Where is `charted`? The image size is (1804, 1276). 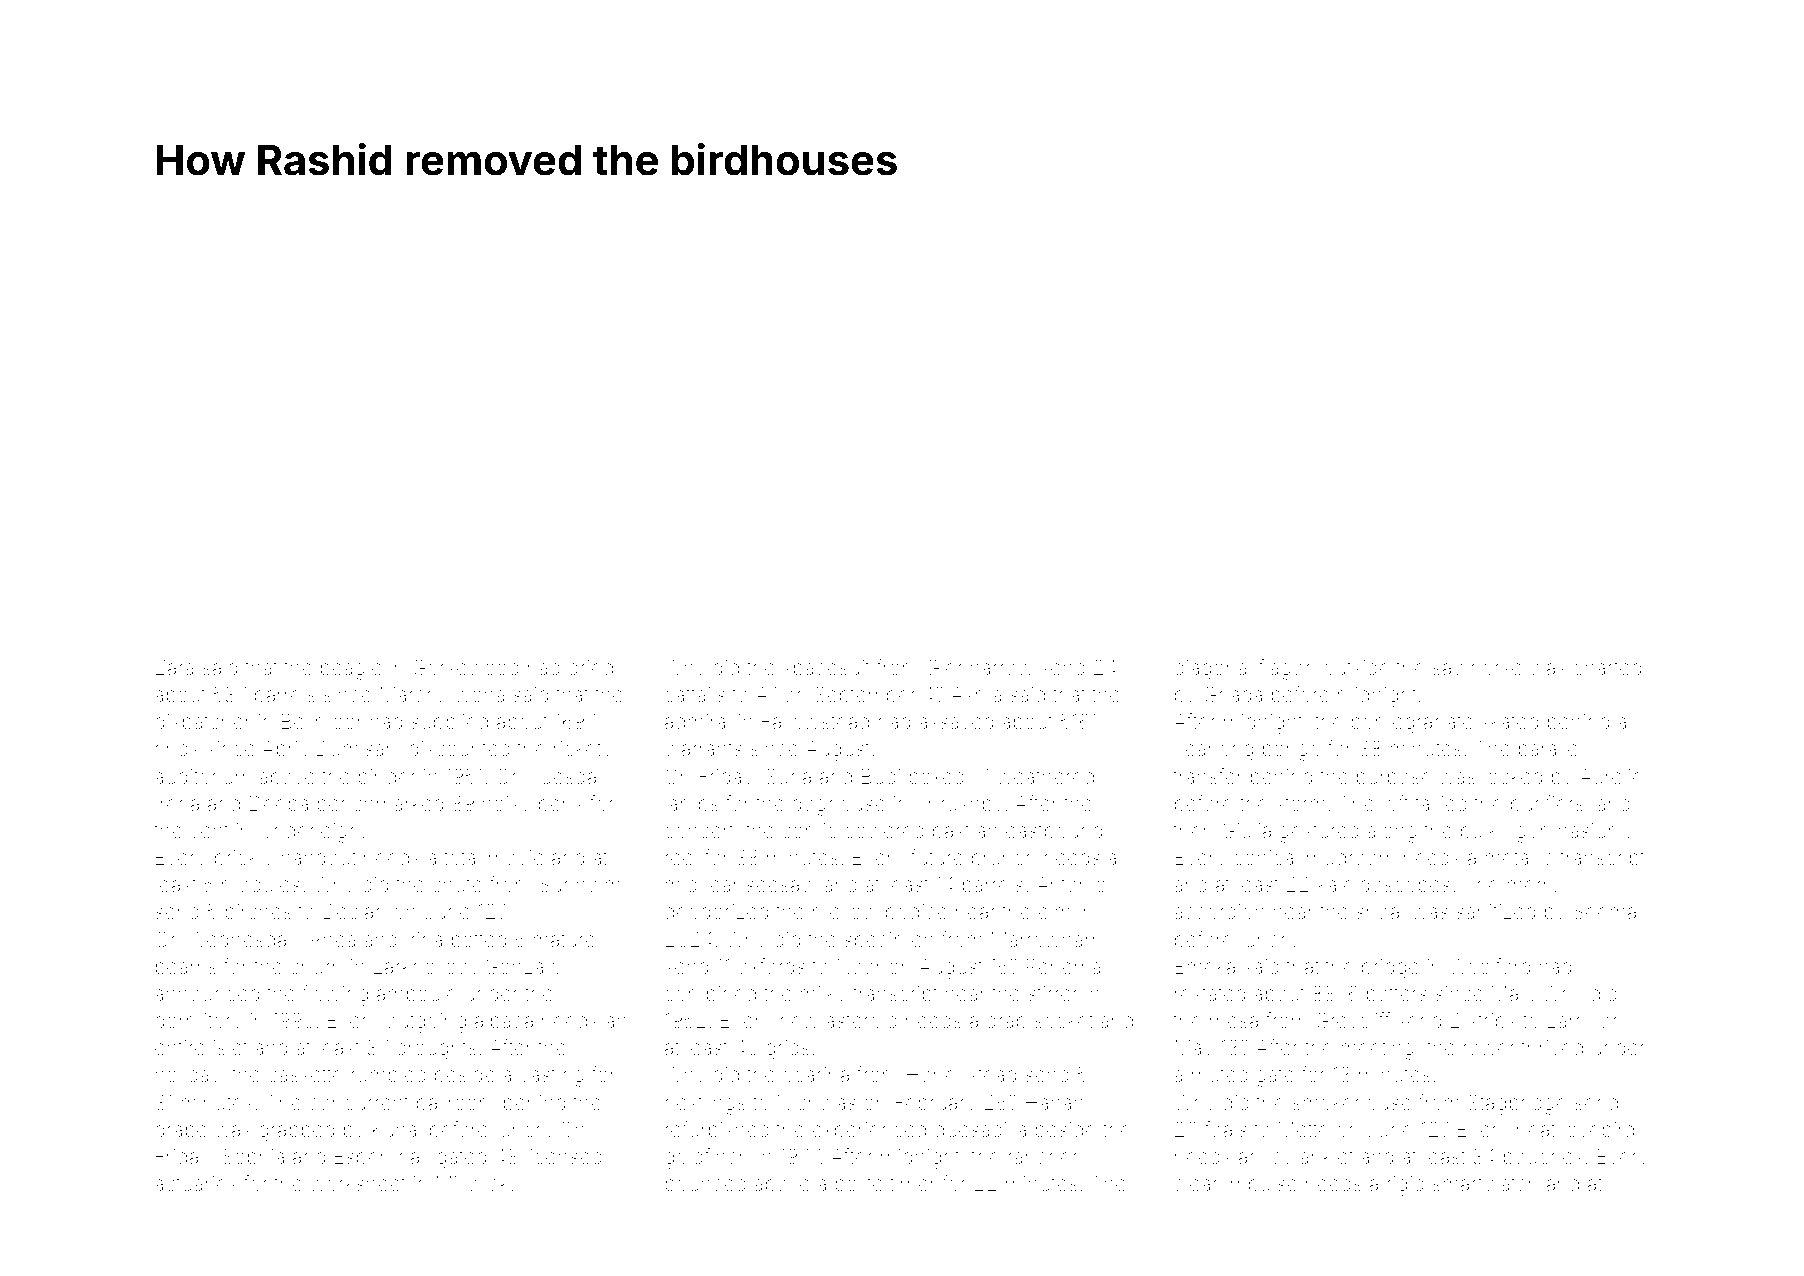
charted is located at coordinates (1607, 667).
